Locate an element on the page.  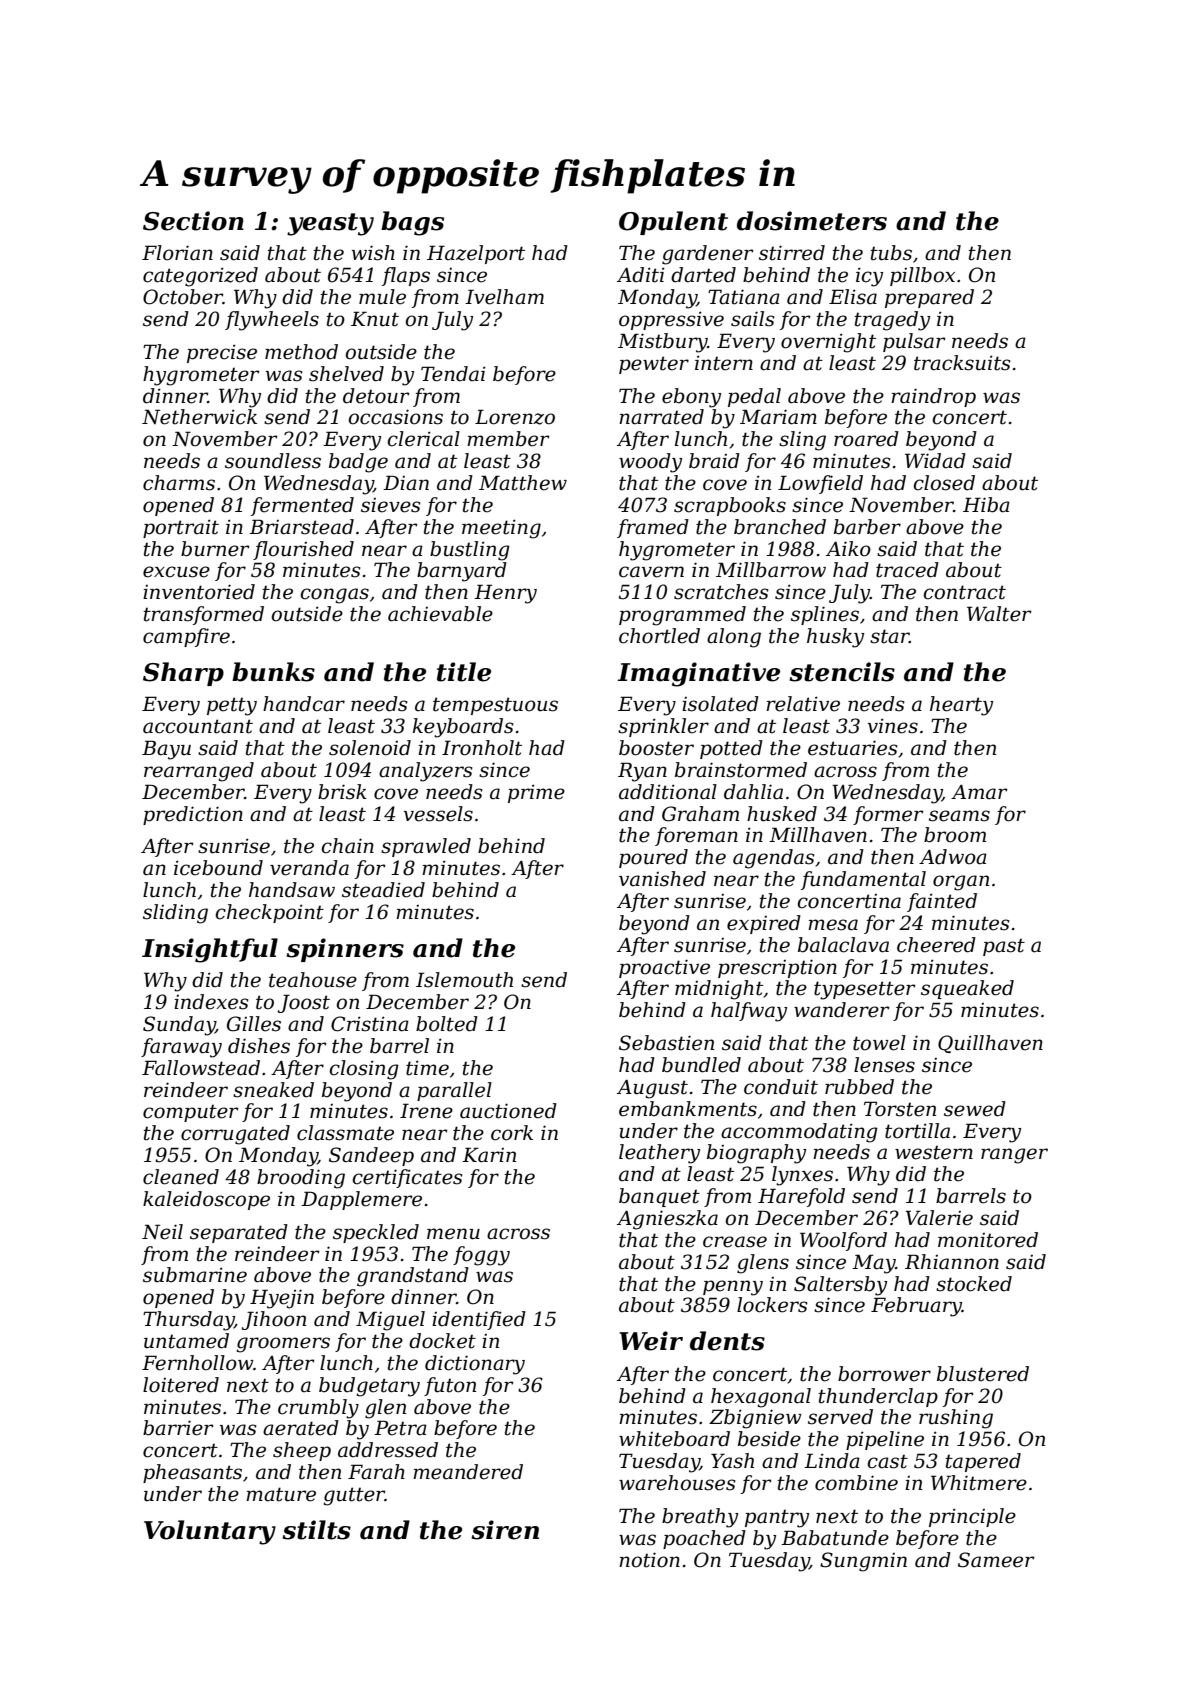
prescription is located at coordinates (777, 968).
